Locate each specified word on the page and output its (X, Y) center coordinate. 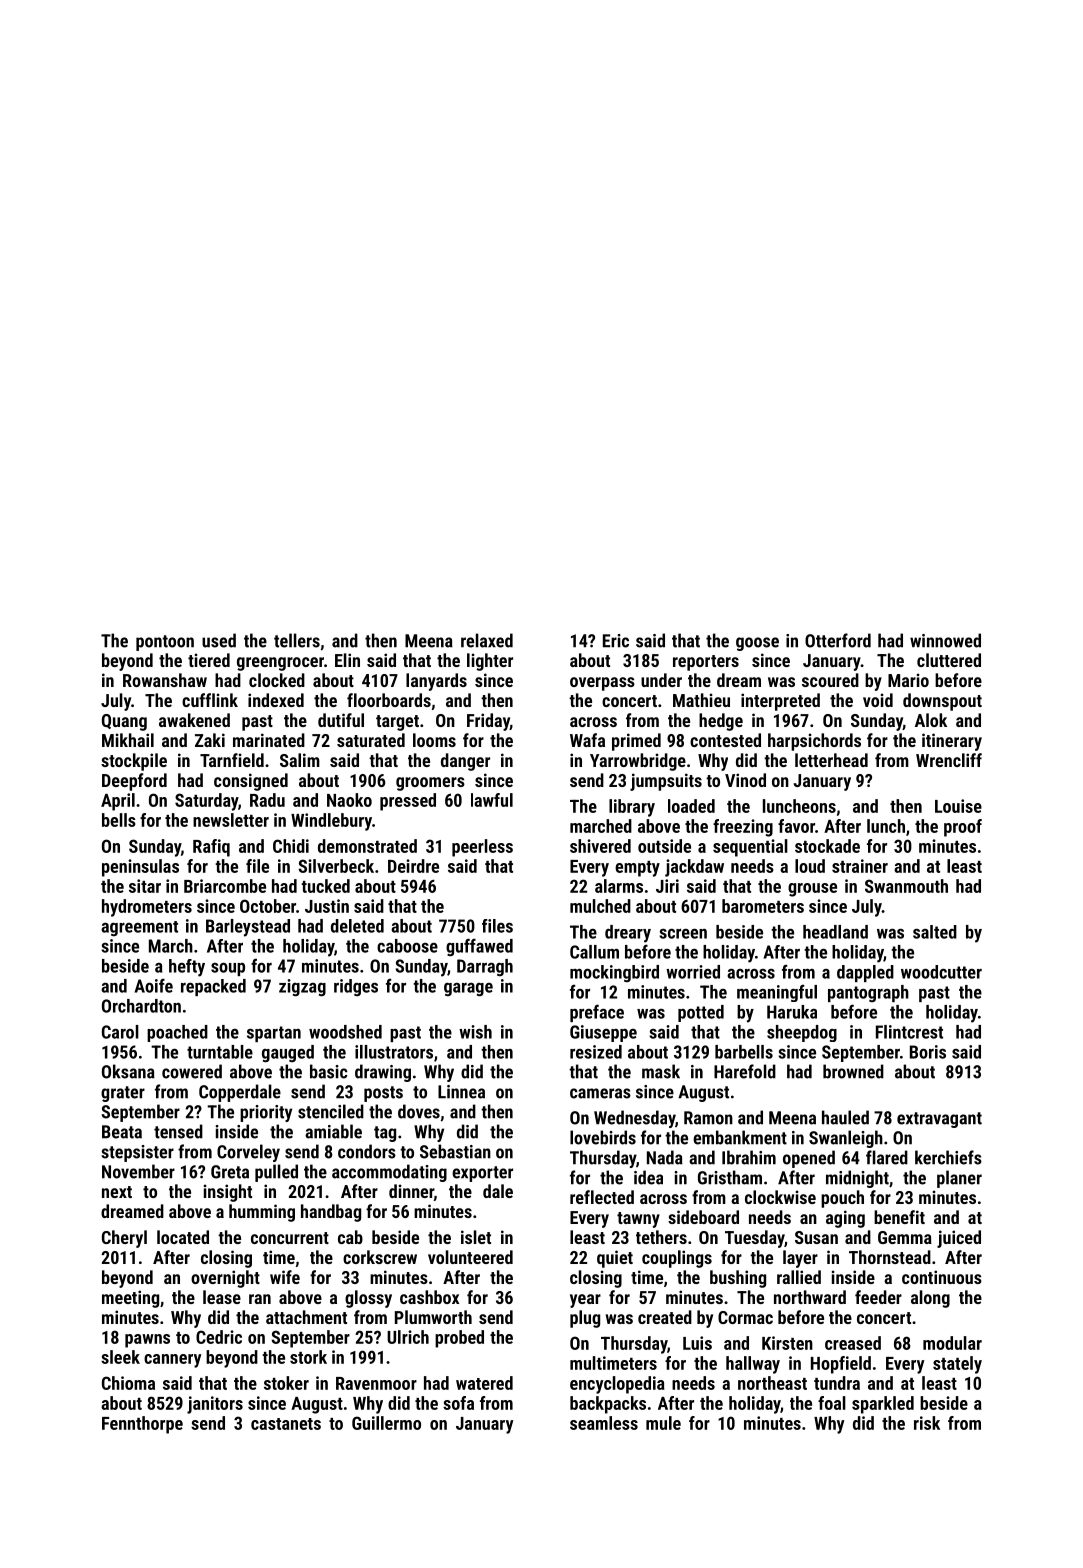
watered (484, 1383)
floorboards (389, 700)
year (585, 1301)
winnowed (945, 640)
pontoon (165, 643)
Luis (697, 1343)
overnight (225, 1279)
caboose (407, 946)
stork (308, 1357)
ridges (356, 987)
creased (853, 1343)
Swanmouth (906, 886)
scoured (830, 680)
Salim (300, 760)
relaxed (487, 640)
